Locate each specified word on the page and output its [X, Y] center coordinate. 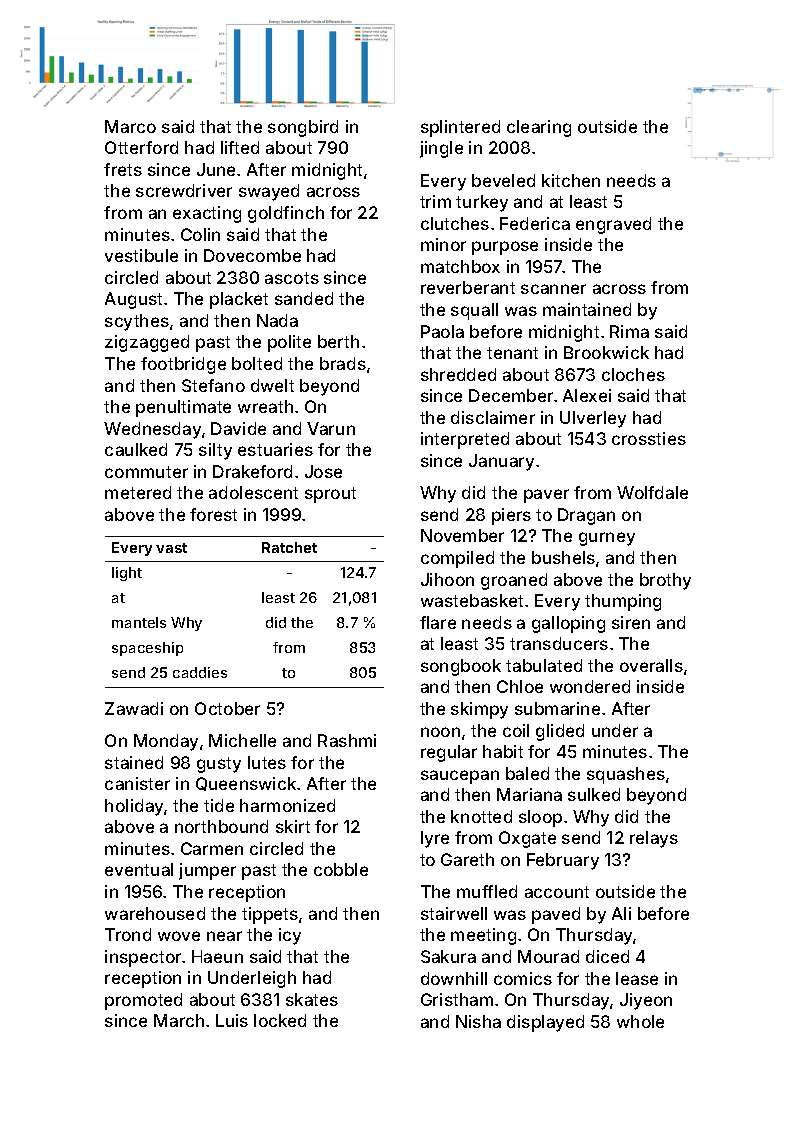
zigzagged [147, 343]
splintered [460, 128]
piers [511, 516]
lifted [240, 147]
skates [312, 999]
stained [134, 762]
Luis [232, 1020]
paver [546, 496]
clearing [539, 128]
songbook [461, 667]
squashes [626, 775]
